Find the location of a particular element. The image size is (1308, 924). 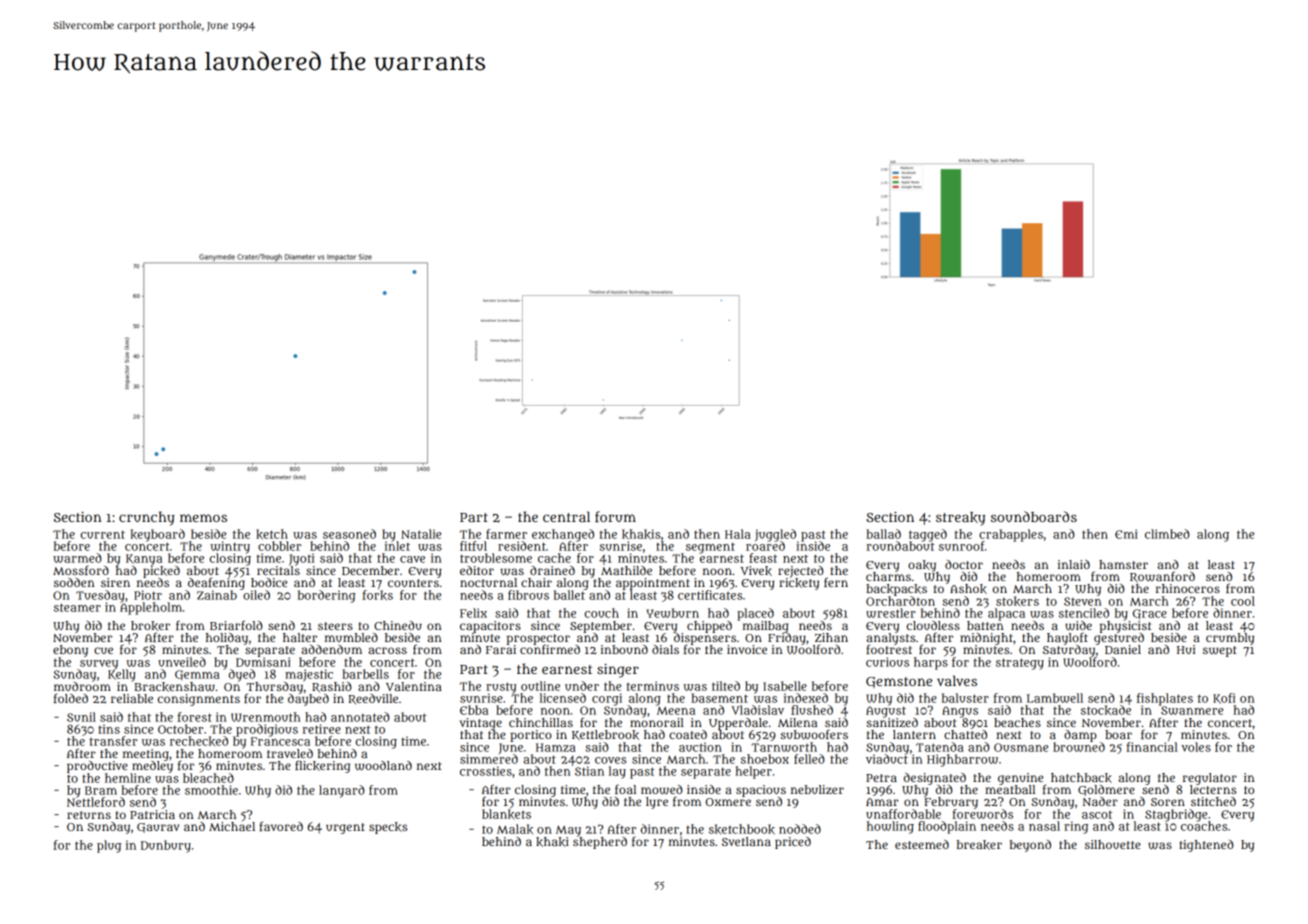

browned is located at coordinates (1079, 747).
